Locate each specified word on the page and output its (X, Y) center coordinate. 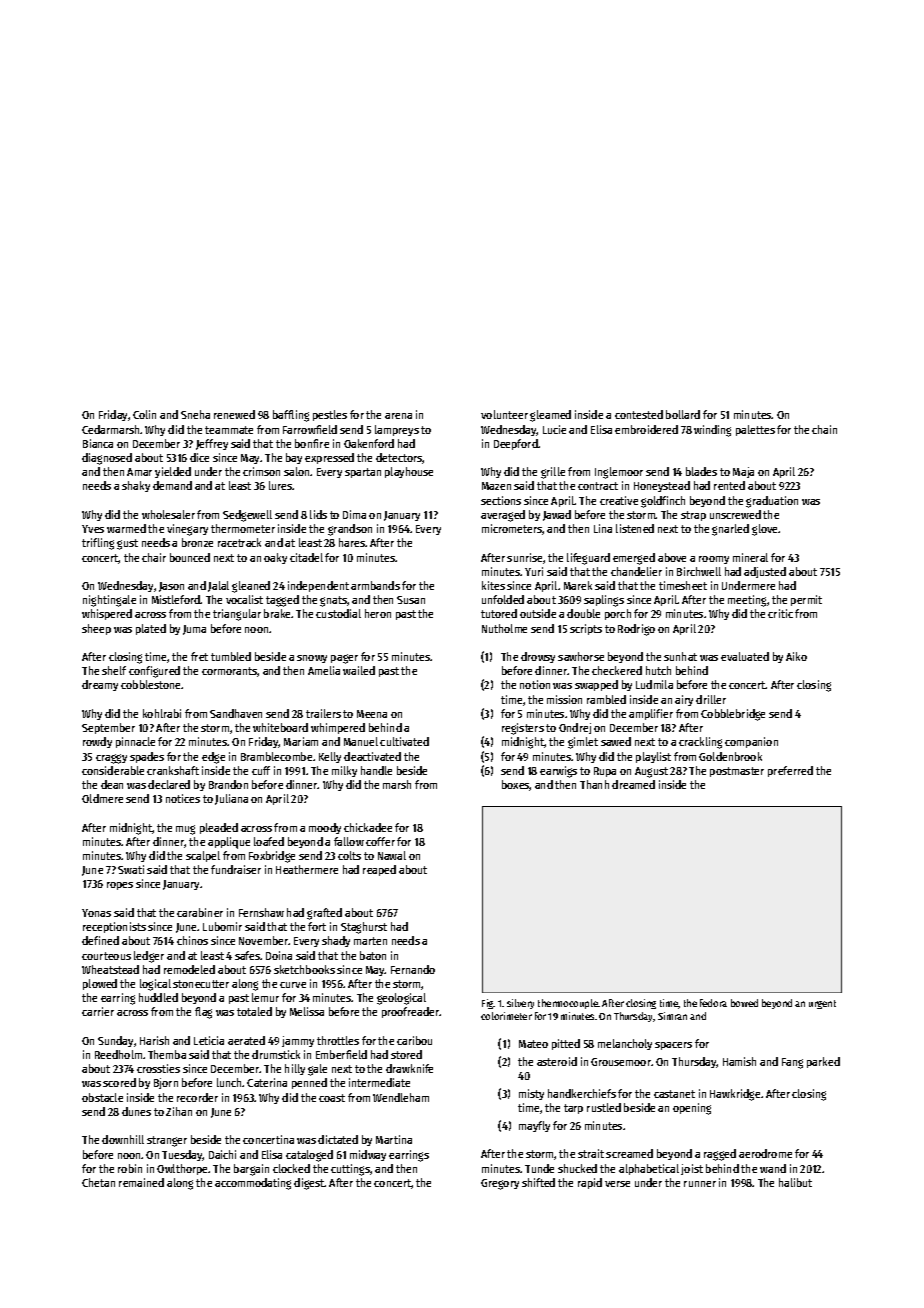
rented (729, 485)
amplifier (651, 714)
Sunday (115, 1041)
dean (112, 784)
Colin (144, 414)
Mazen (496, 486)
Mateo (533, 1044)
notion (535, 684)
